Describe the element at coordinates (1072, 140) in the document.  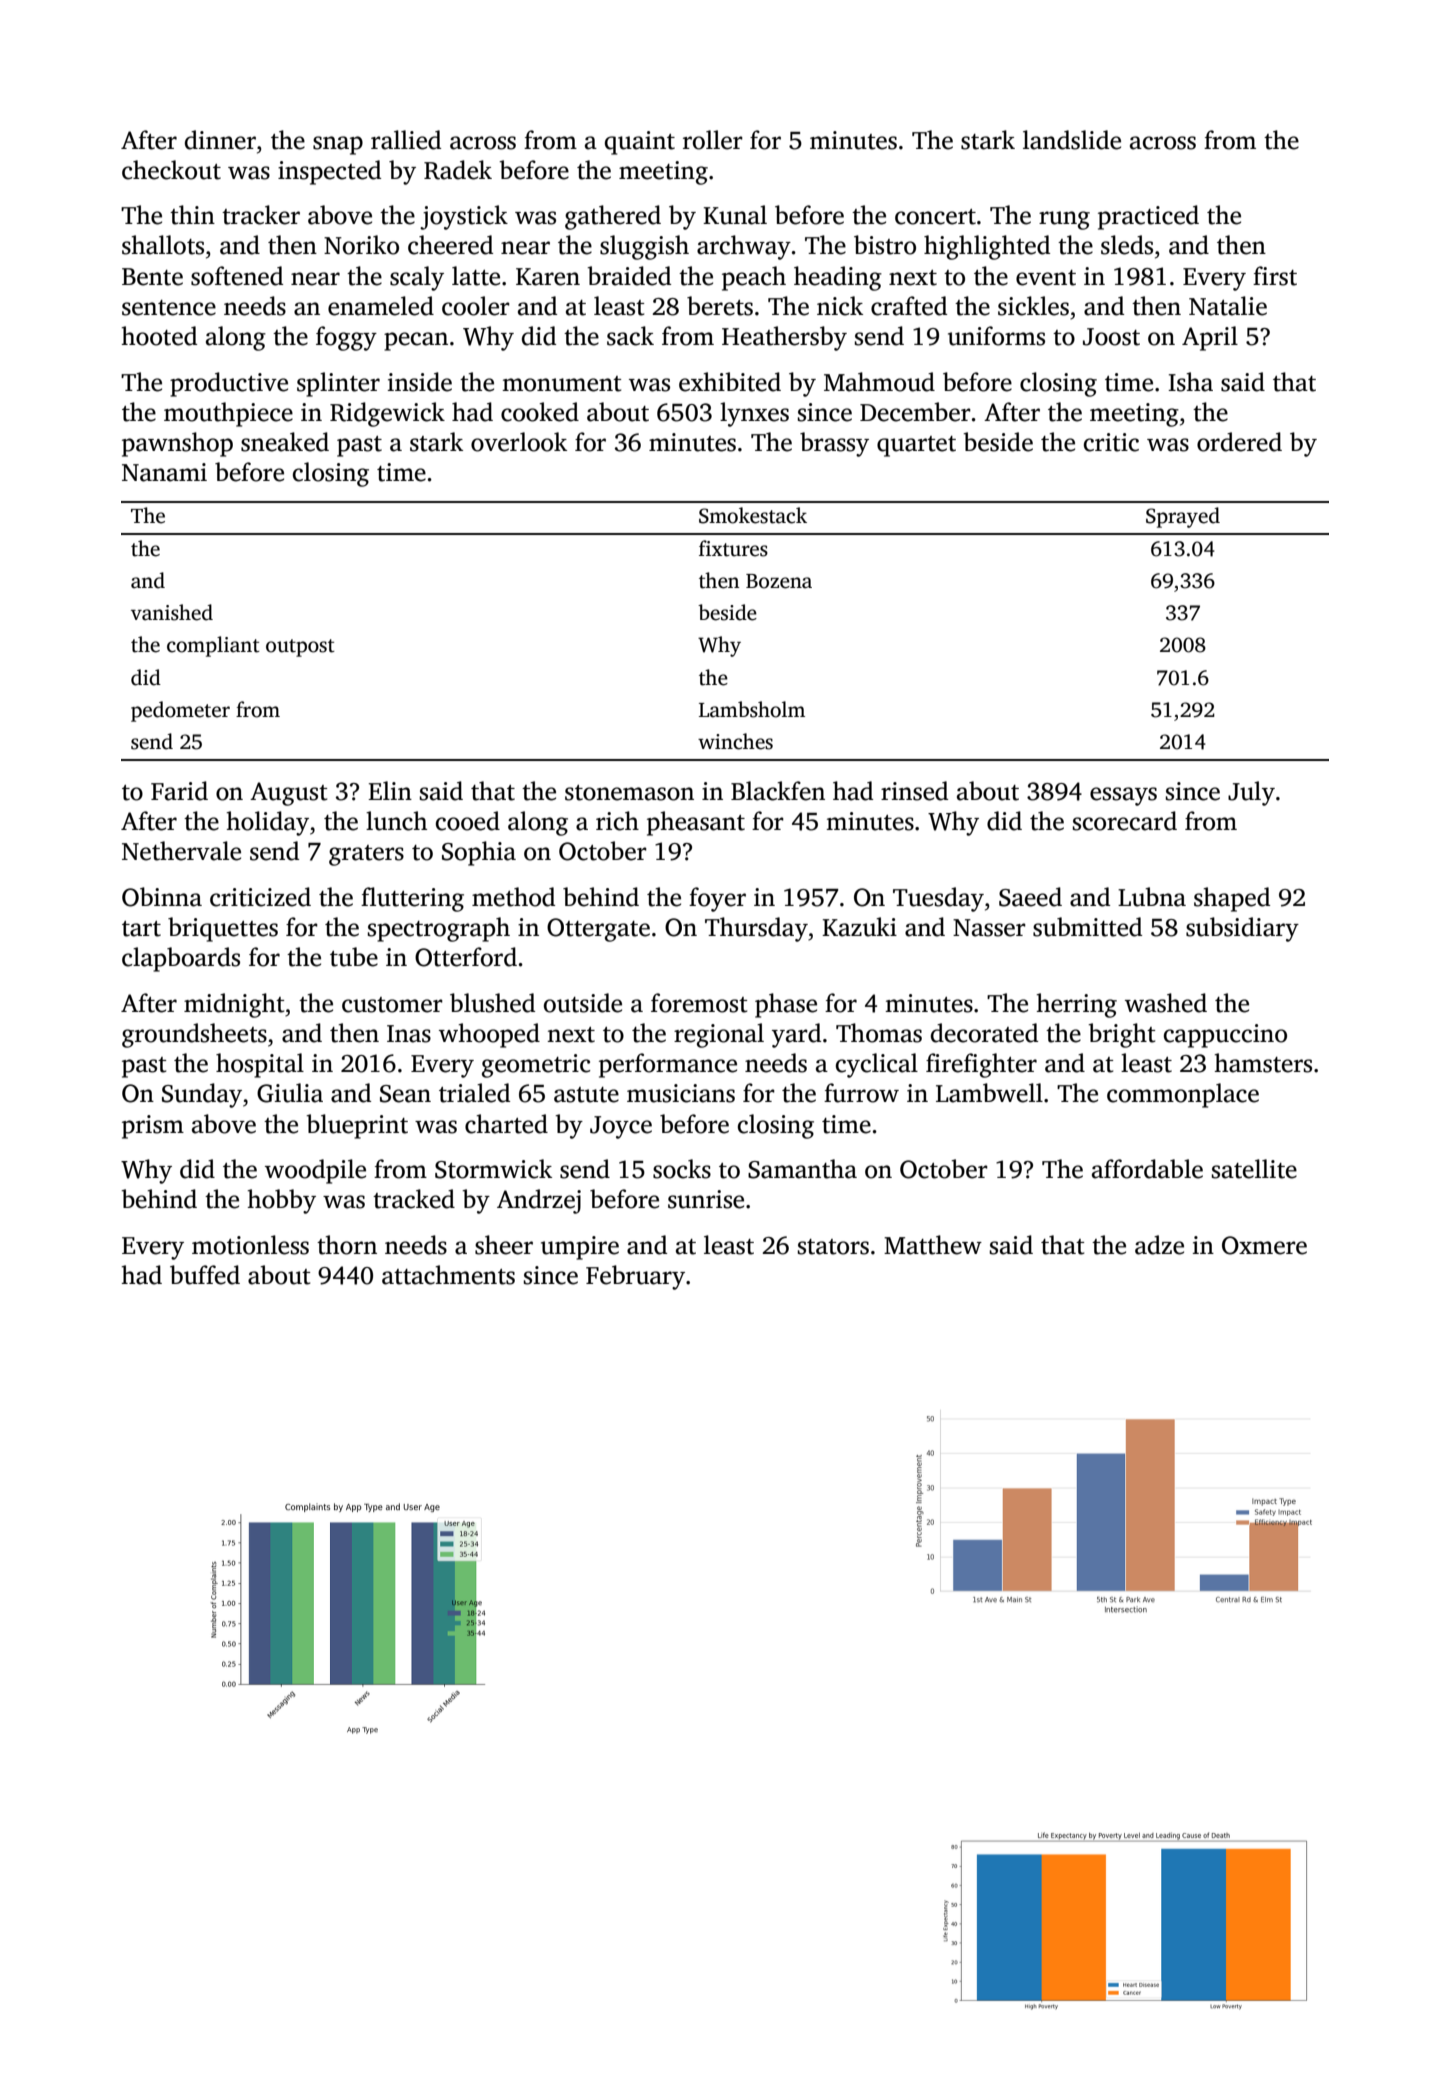
I see `landslide` at that location.
